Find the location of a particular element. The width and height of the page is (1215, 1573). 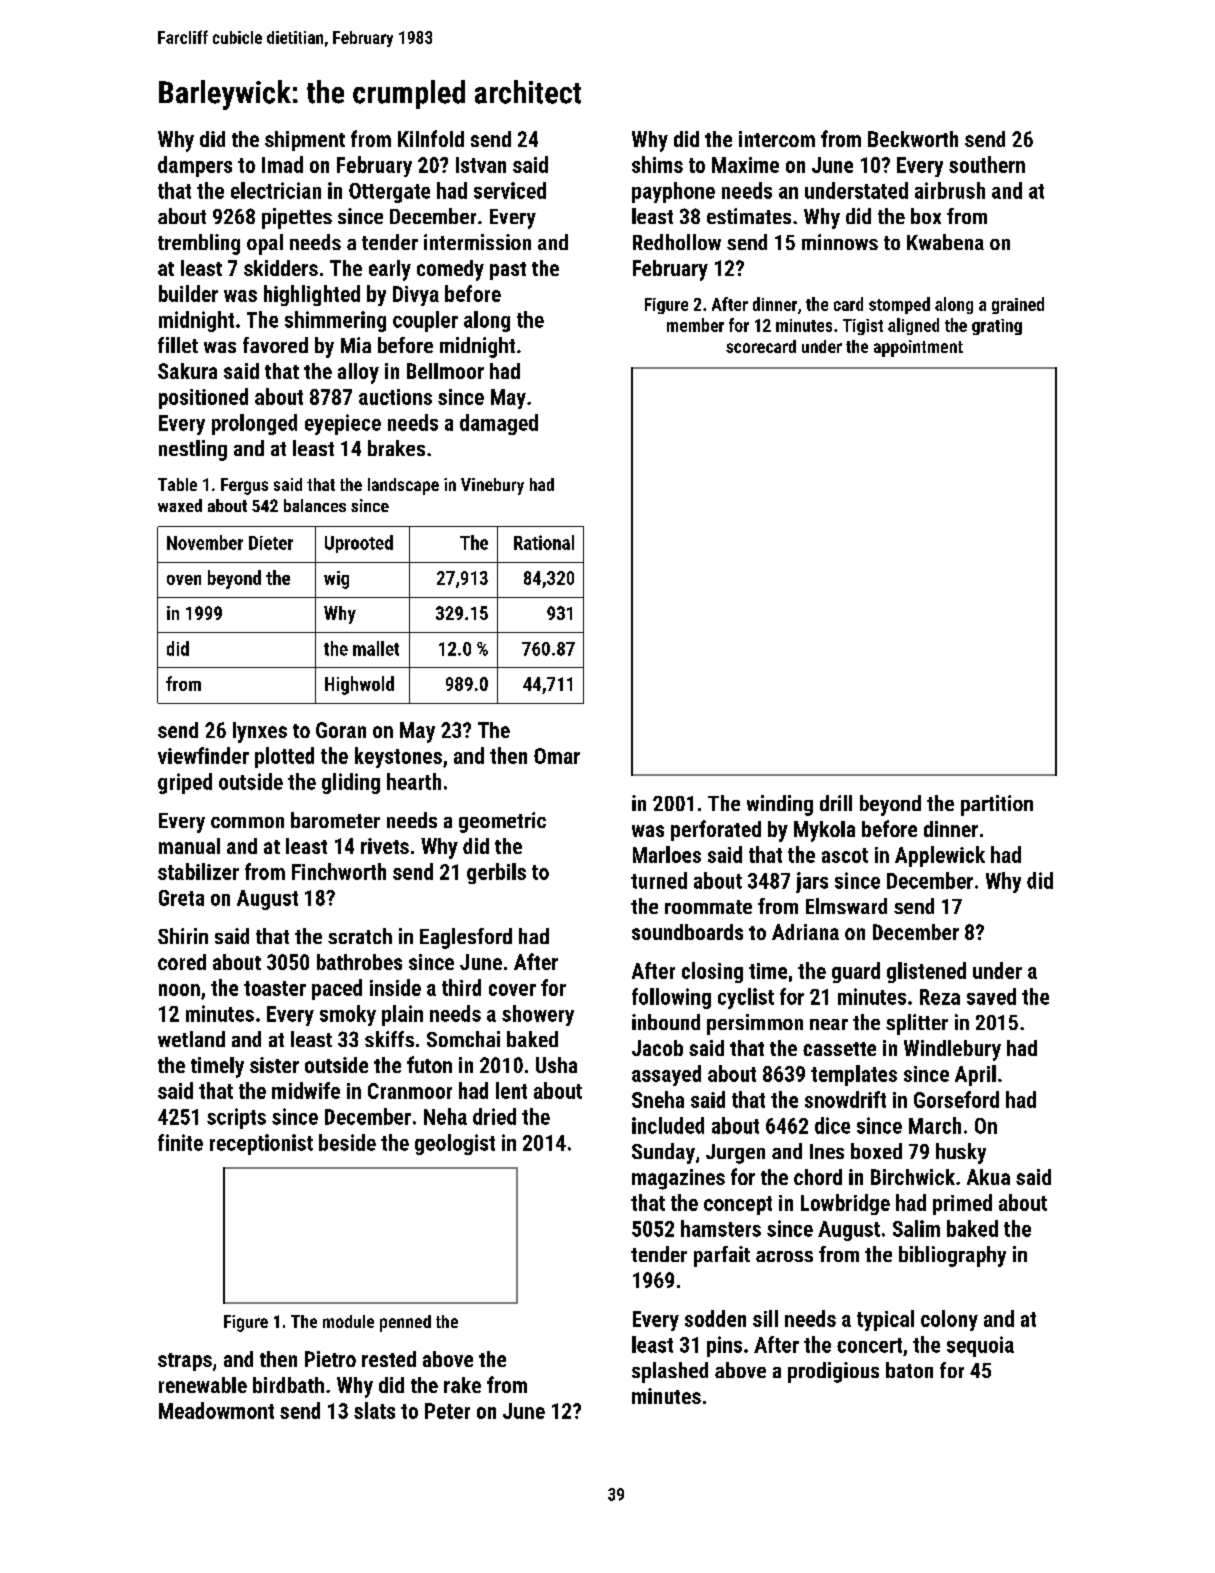

Eaglesford is located at coordinates (466, 938).
